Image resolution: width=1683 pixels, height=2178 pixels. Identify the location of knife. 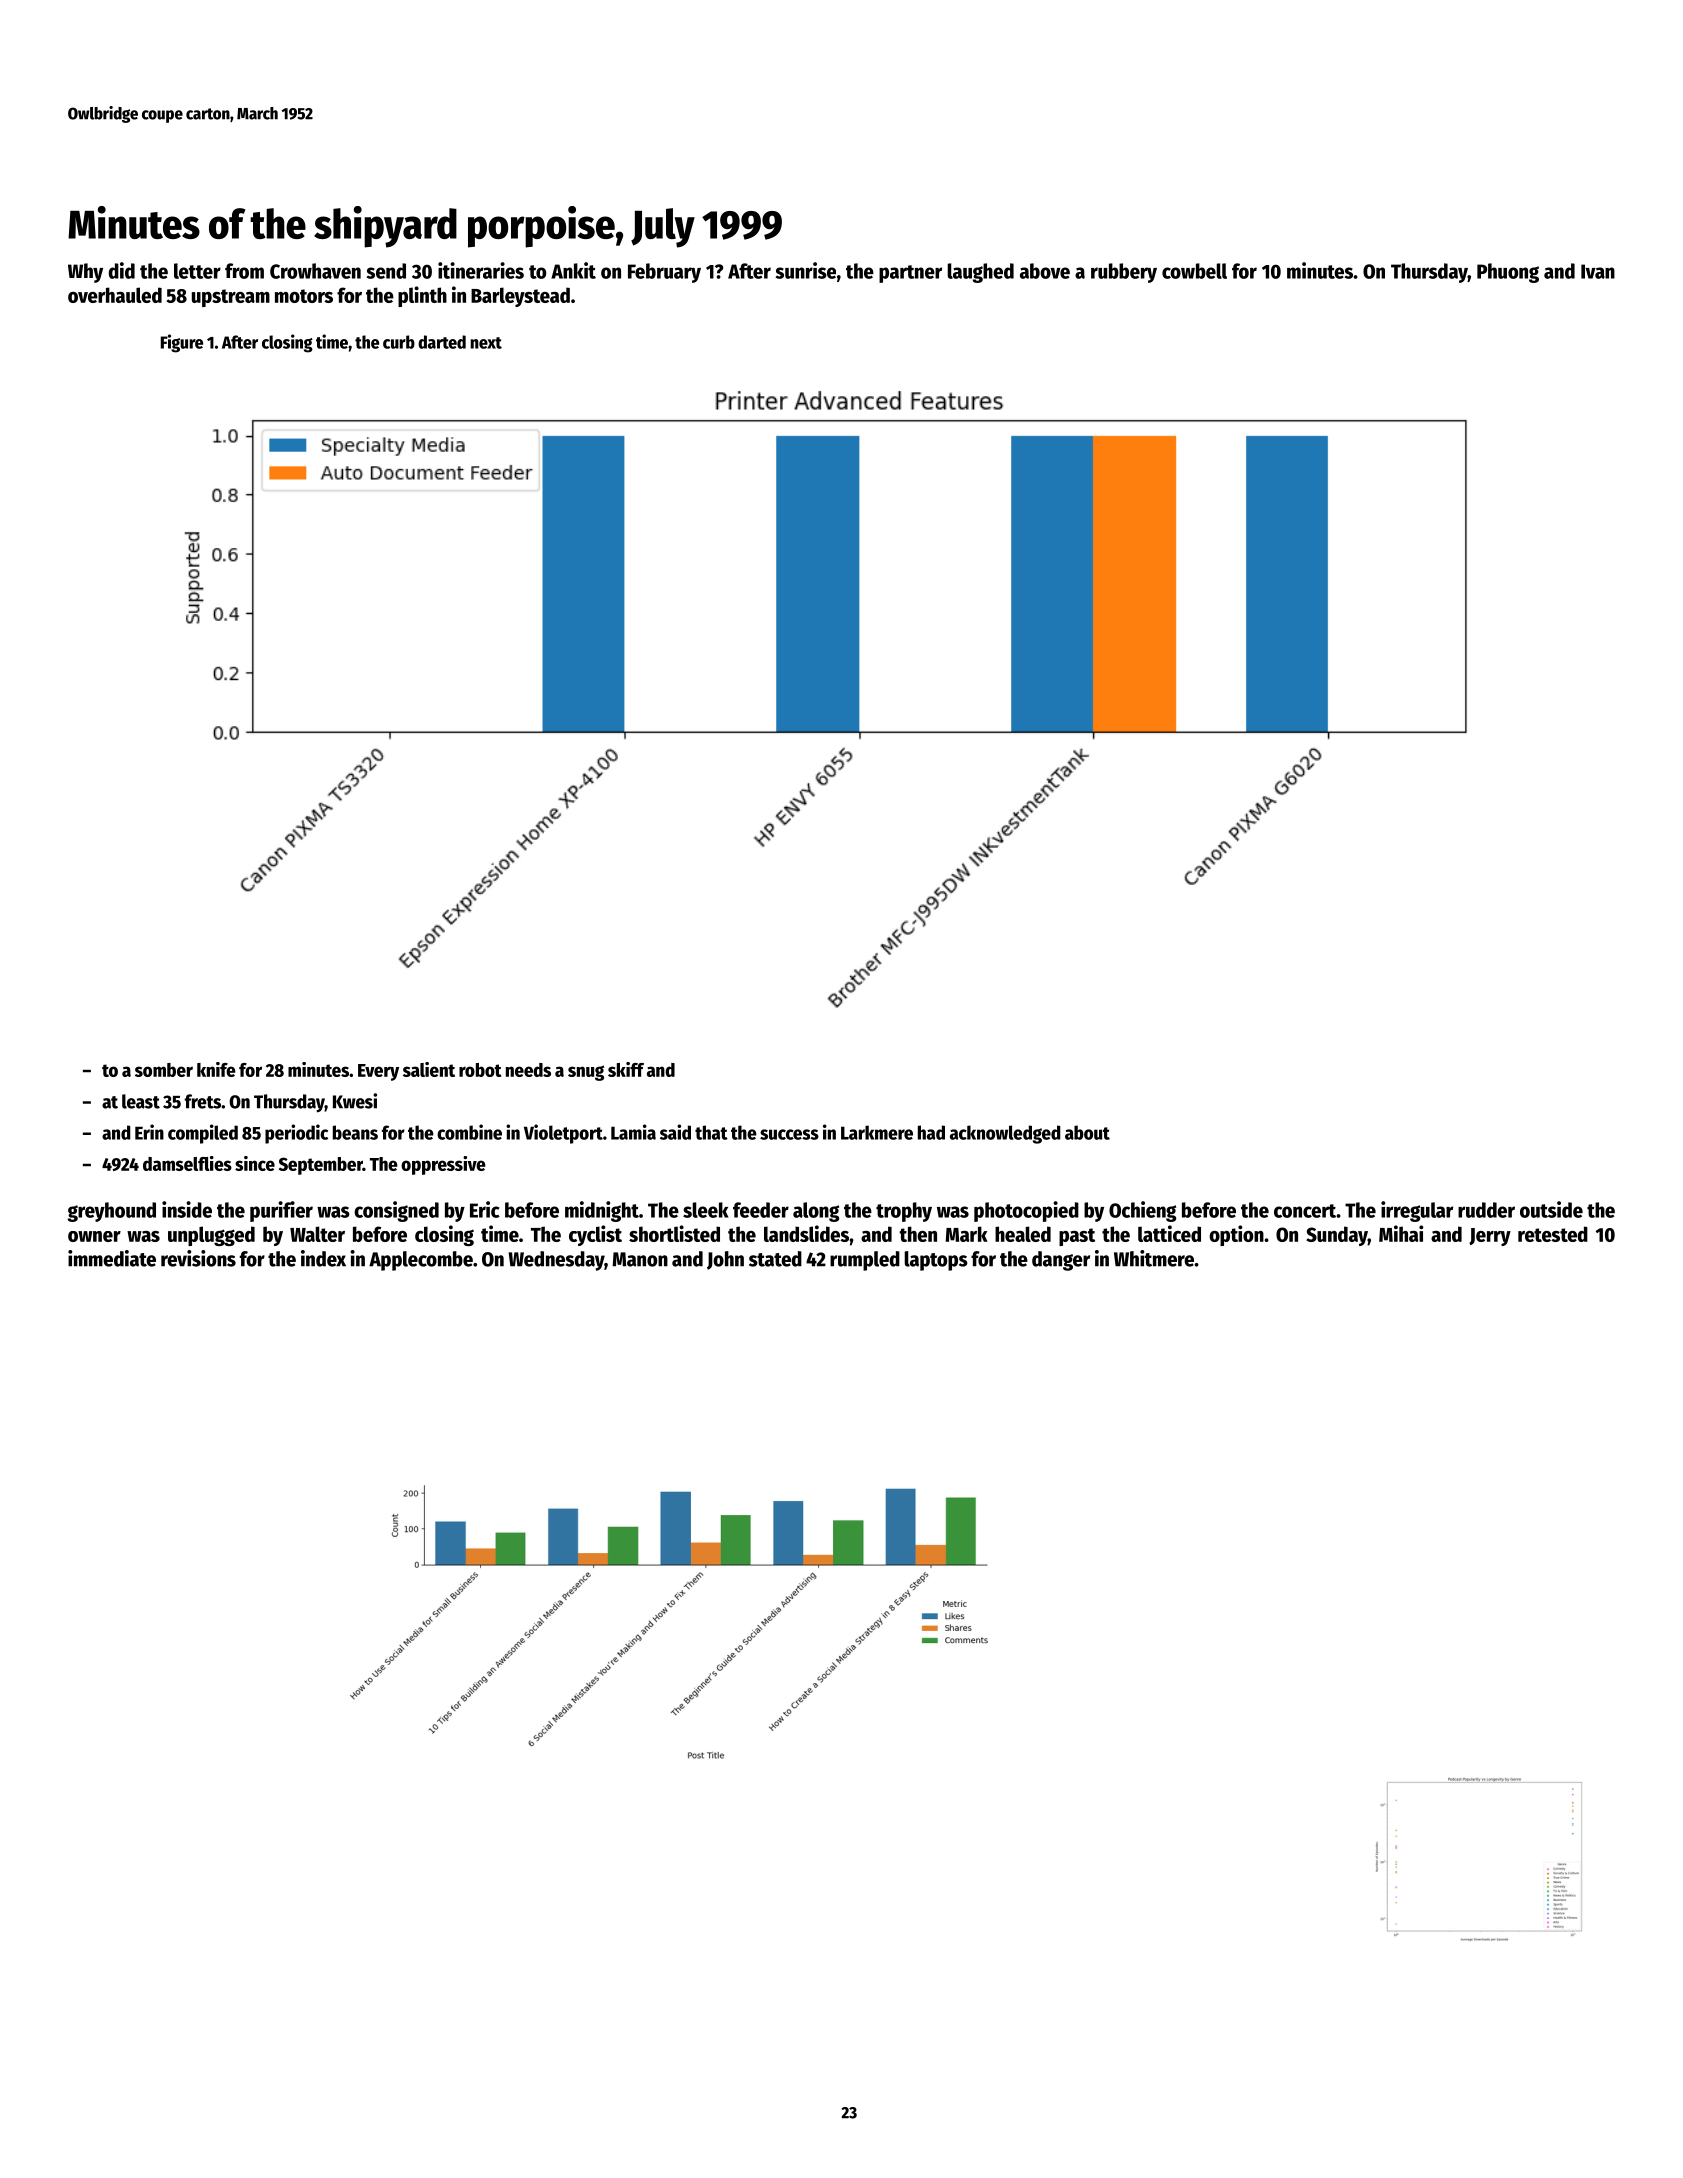
(216, 1069).
